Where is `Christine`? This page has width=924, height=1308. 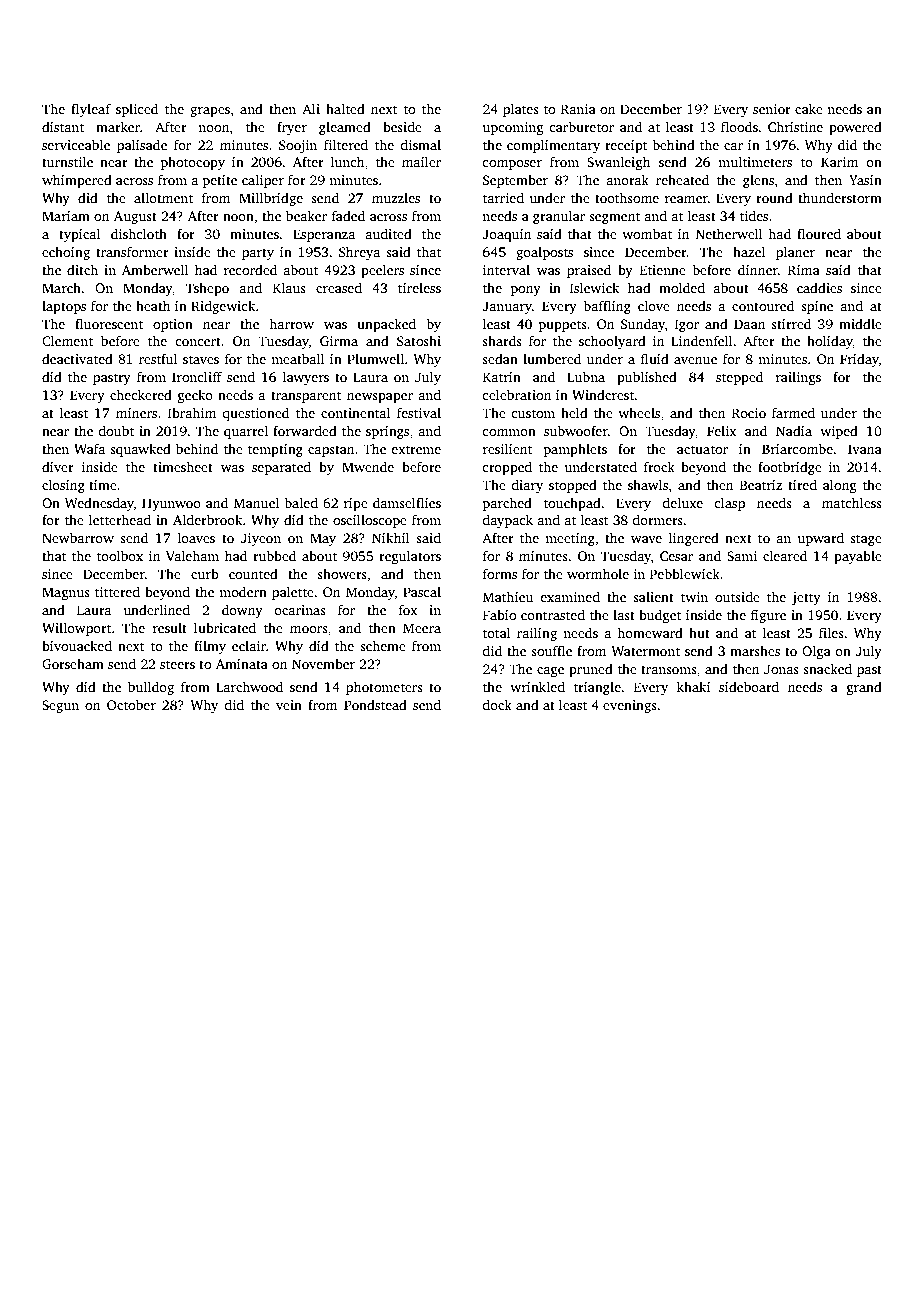 Christine is located at coordinates (795, 126).
